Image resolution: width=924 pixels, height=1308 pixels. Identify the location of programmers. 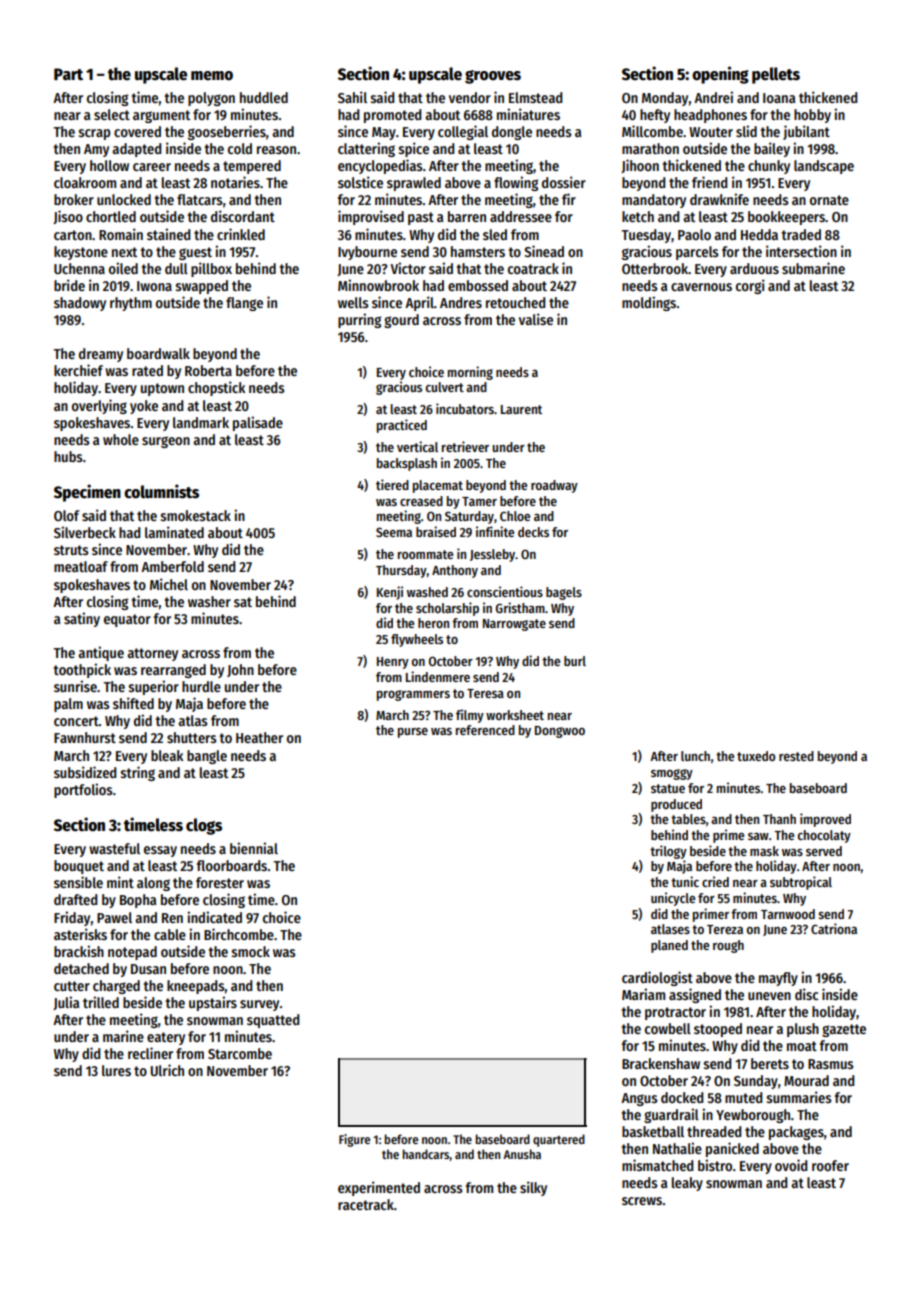
(413, 695).
